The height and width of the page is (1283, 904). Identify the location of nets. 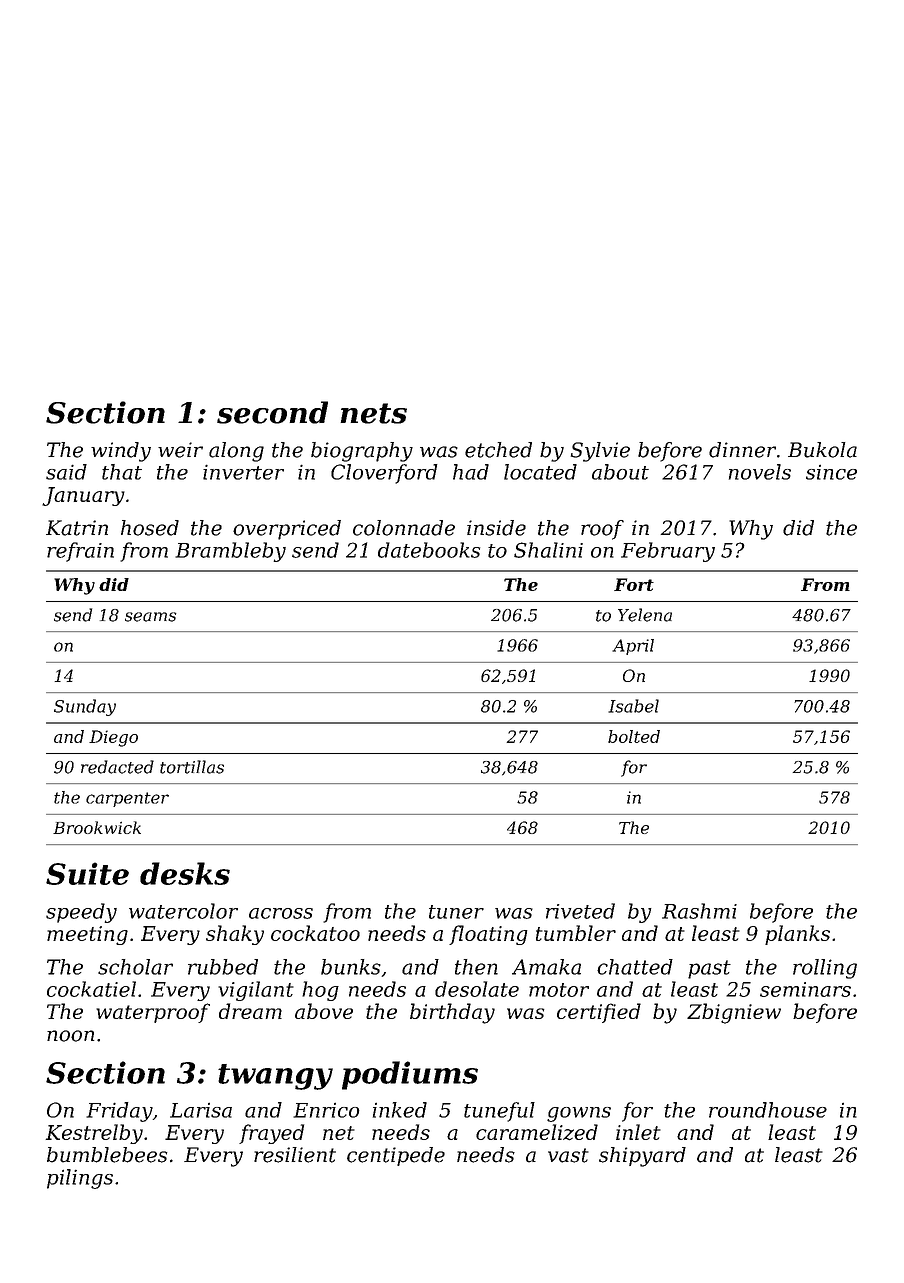
(373, 413).
